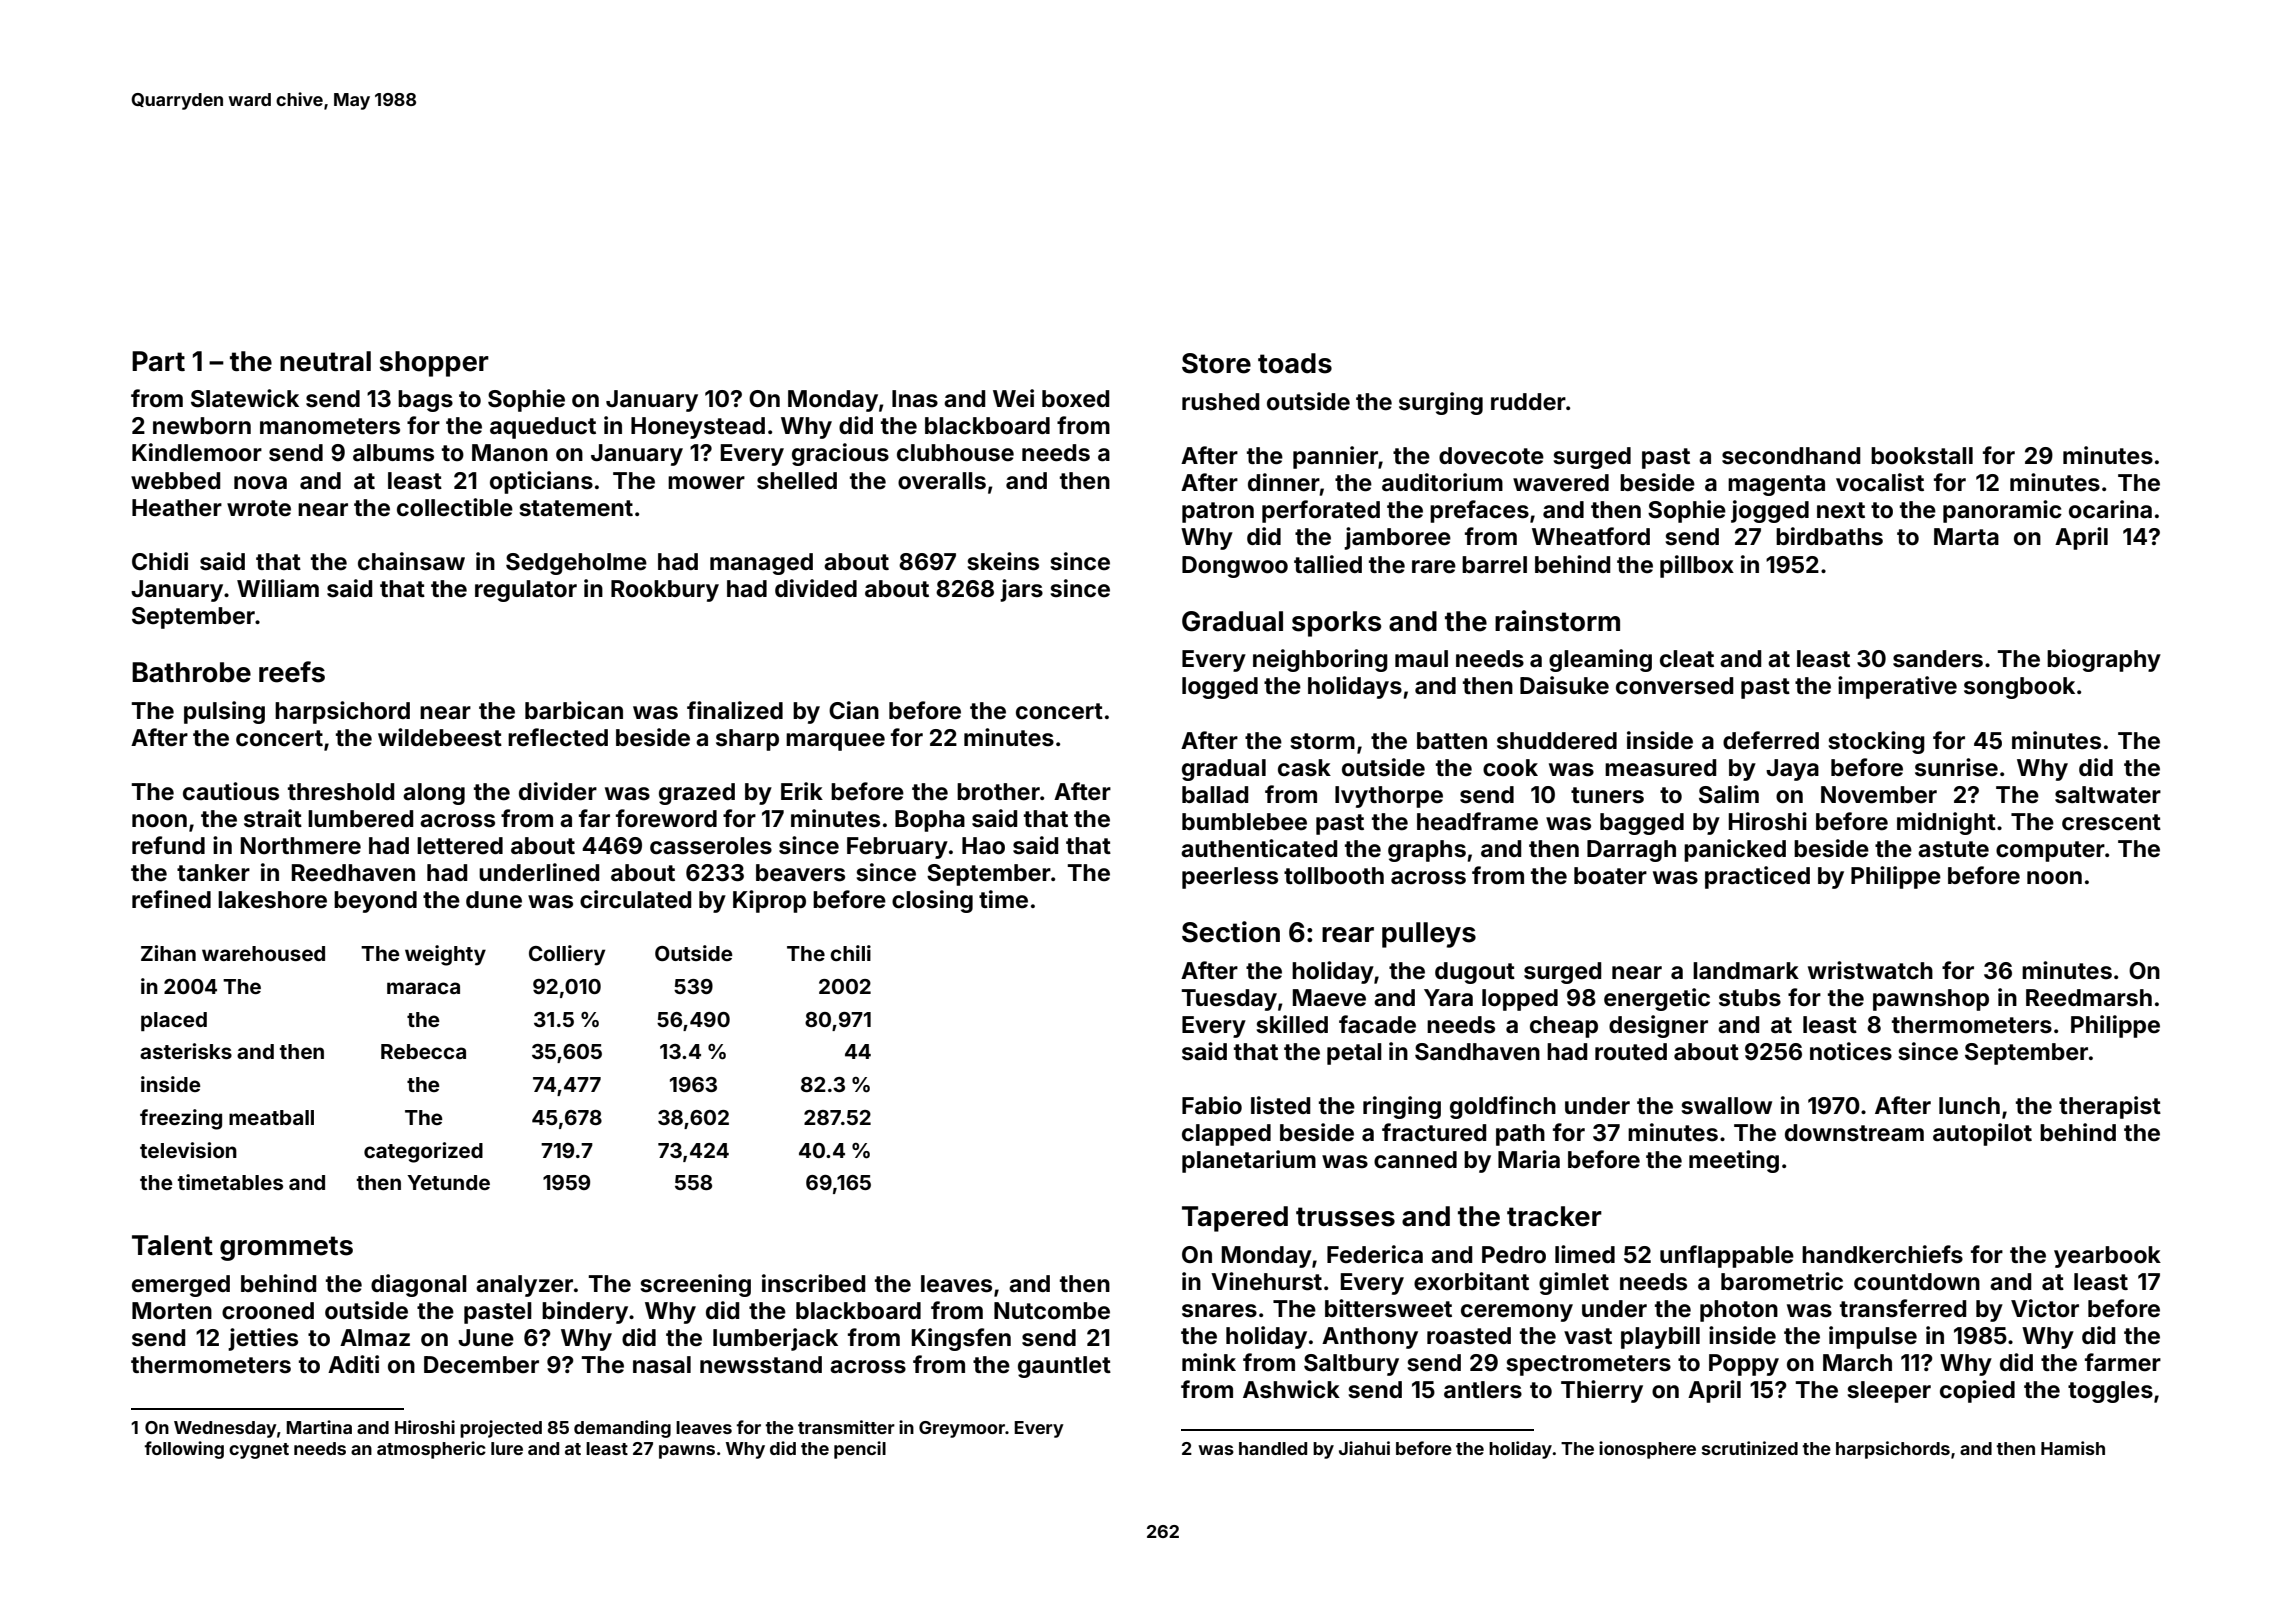 This image has width=2292, height=1620. What do you see at coordinates (2104, 660) in the image?
I see `biography` at bounding box center [2104, 660].
